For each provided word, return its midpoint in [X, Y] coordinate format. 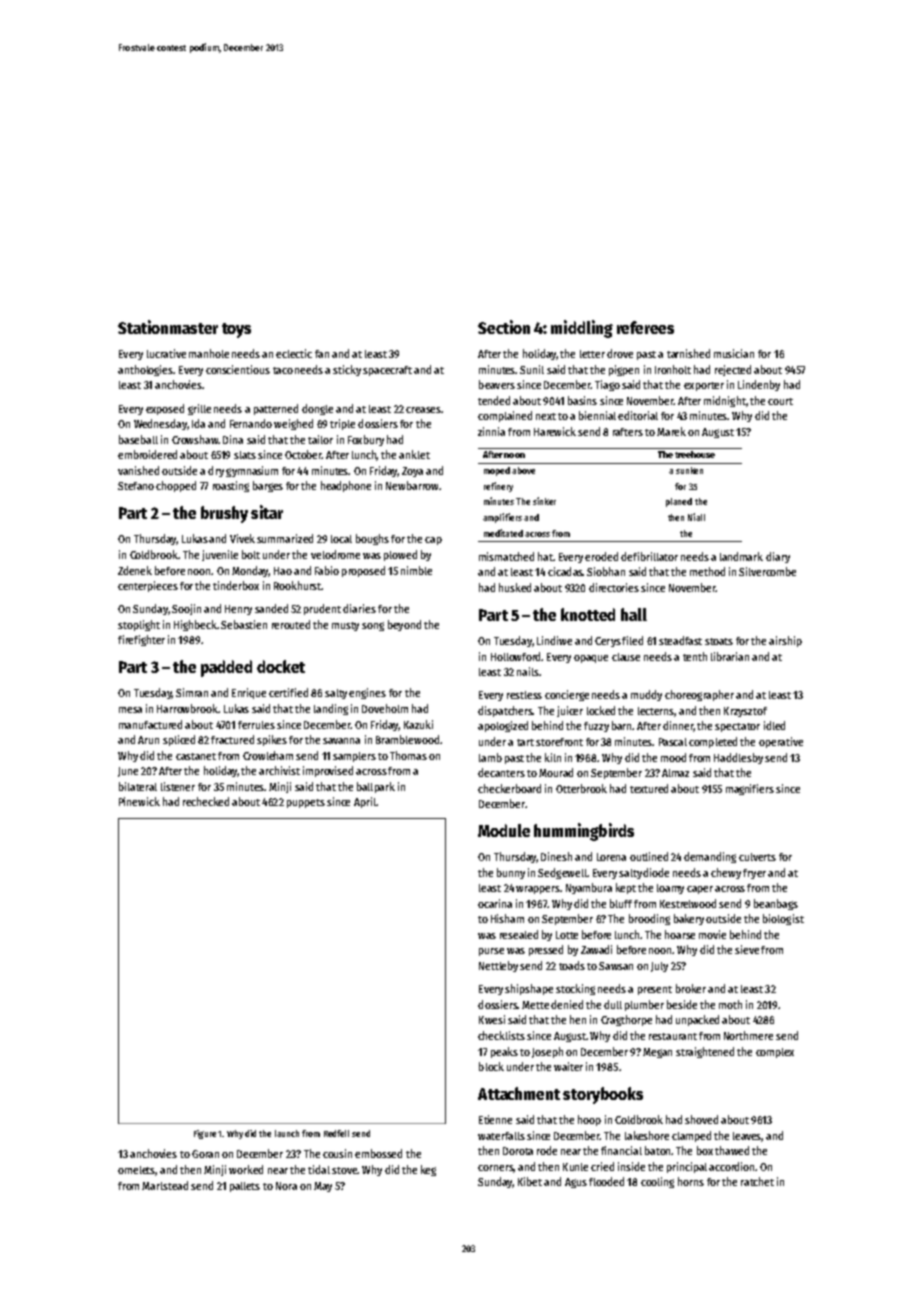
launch [287, 1133]
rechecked [206, 801]
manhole [209, 353]
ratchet [757, 1181]
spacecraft [387, 371]
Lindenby [759, 385]
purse [491, 952]
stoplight [139, 625]
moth [730, 1004]
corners [496, 1169]
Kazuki [418, 724]
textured [649, 788]
